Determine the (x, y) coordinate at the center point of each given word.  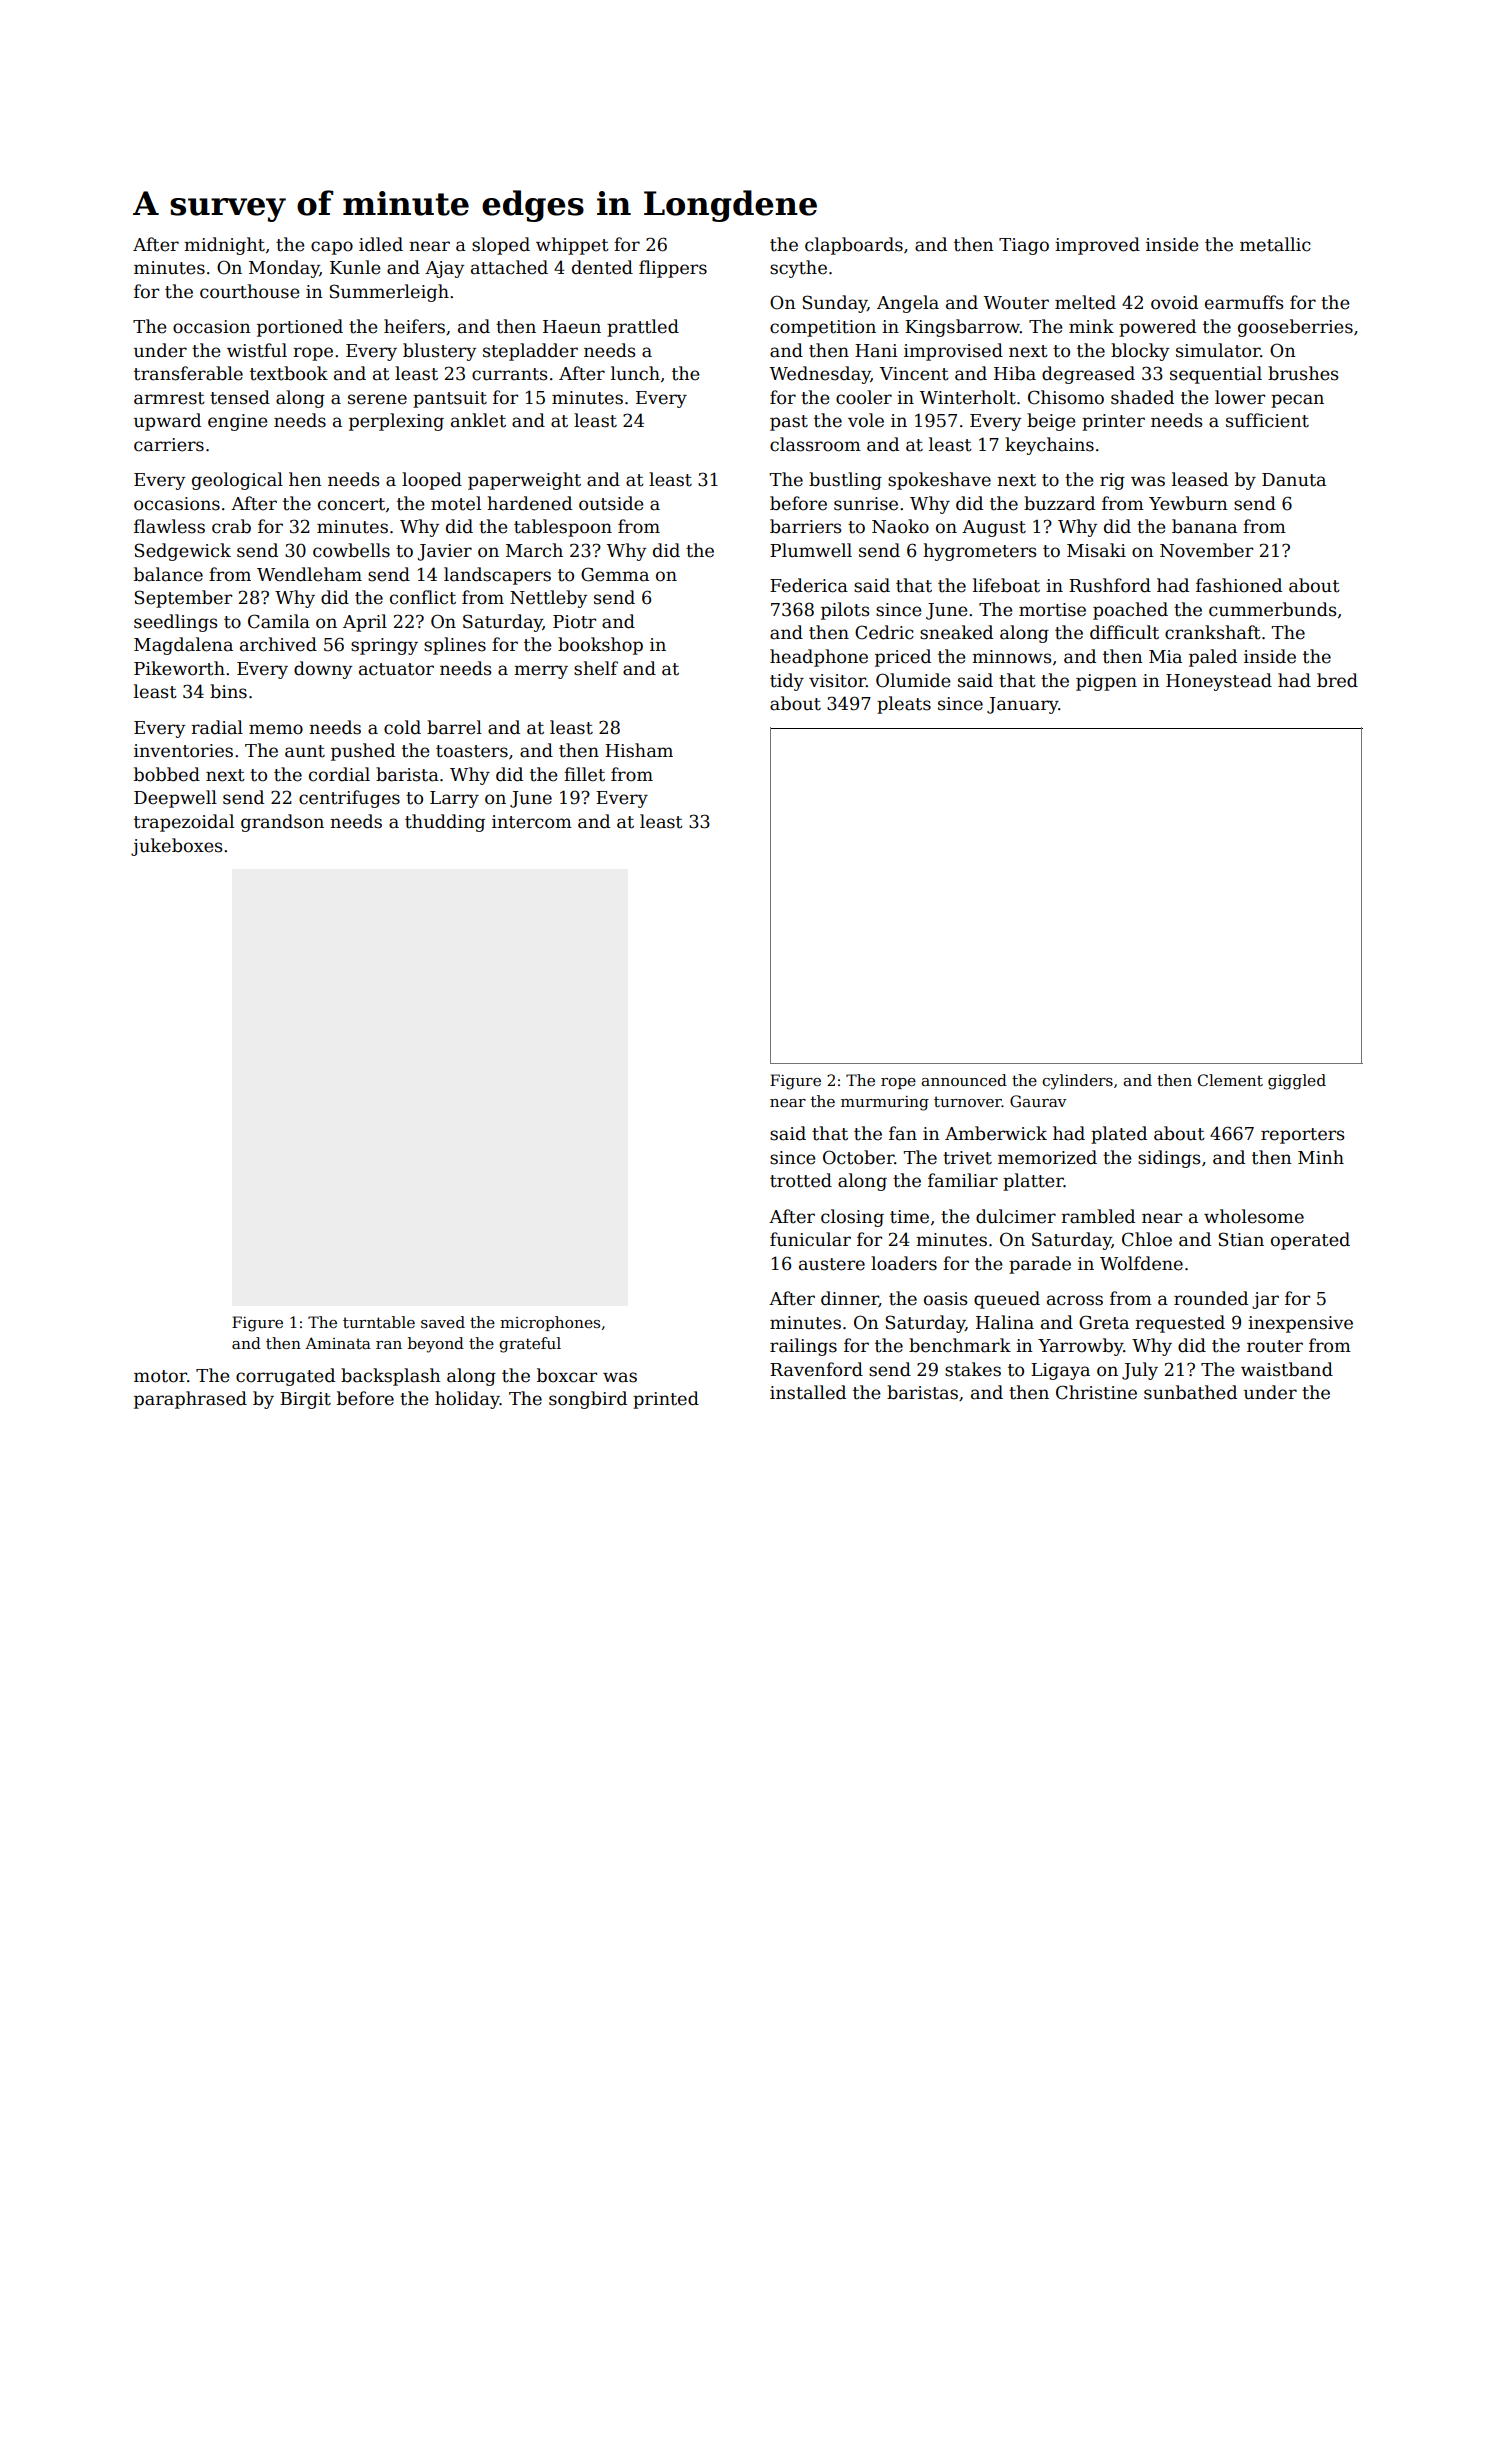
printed (666, 1400)
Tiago (1024, 246)
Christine (1096, 1392)
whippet (572, 246)
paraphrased (190, 1400)
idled (381, 244)
